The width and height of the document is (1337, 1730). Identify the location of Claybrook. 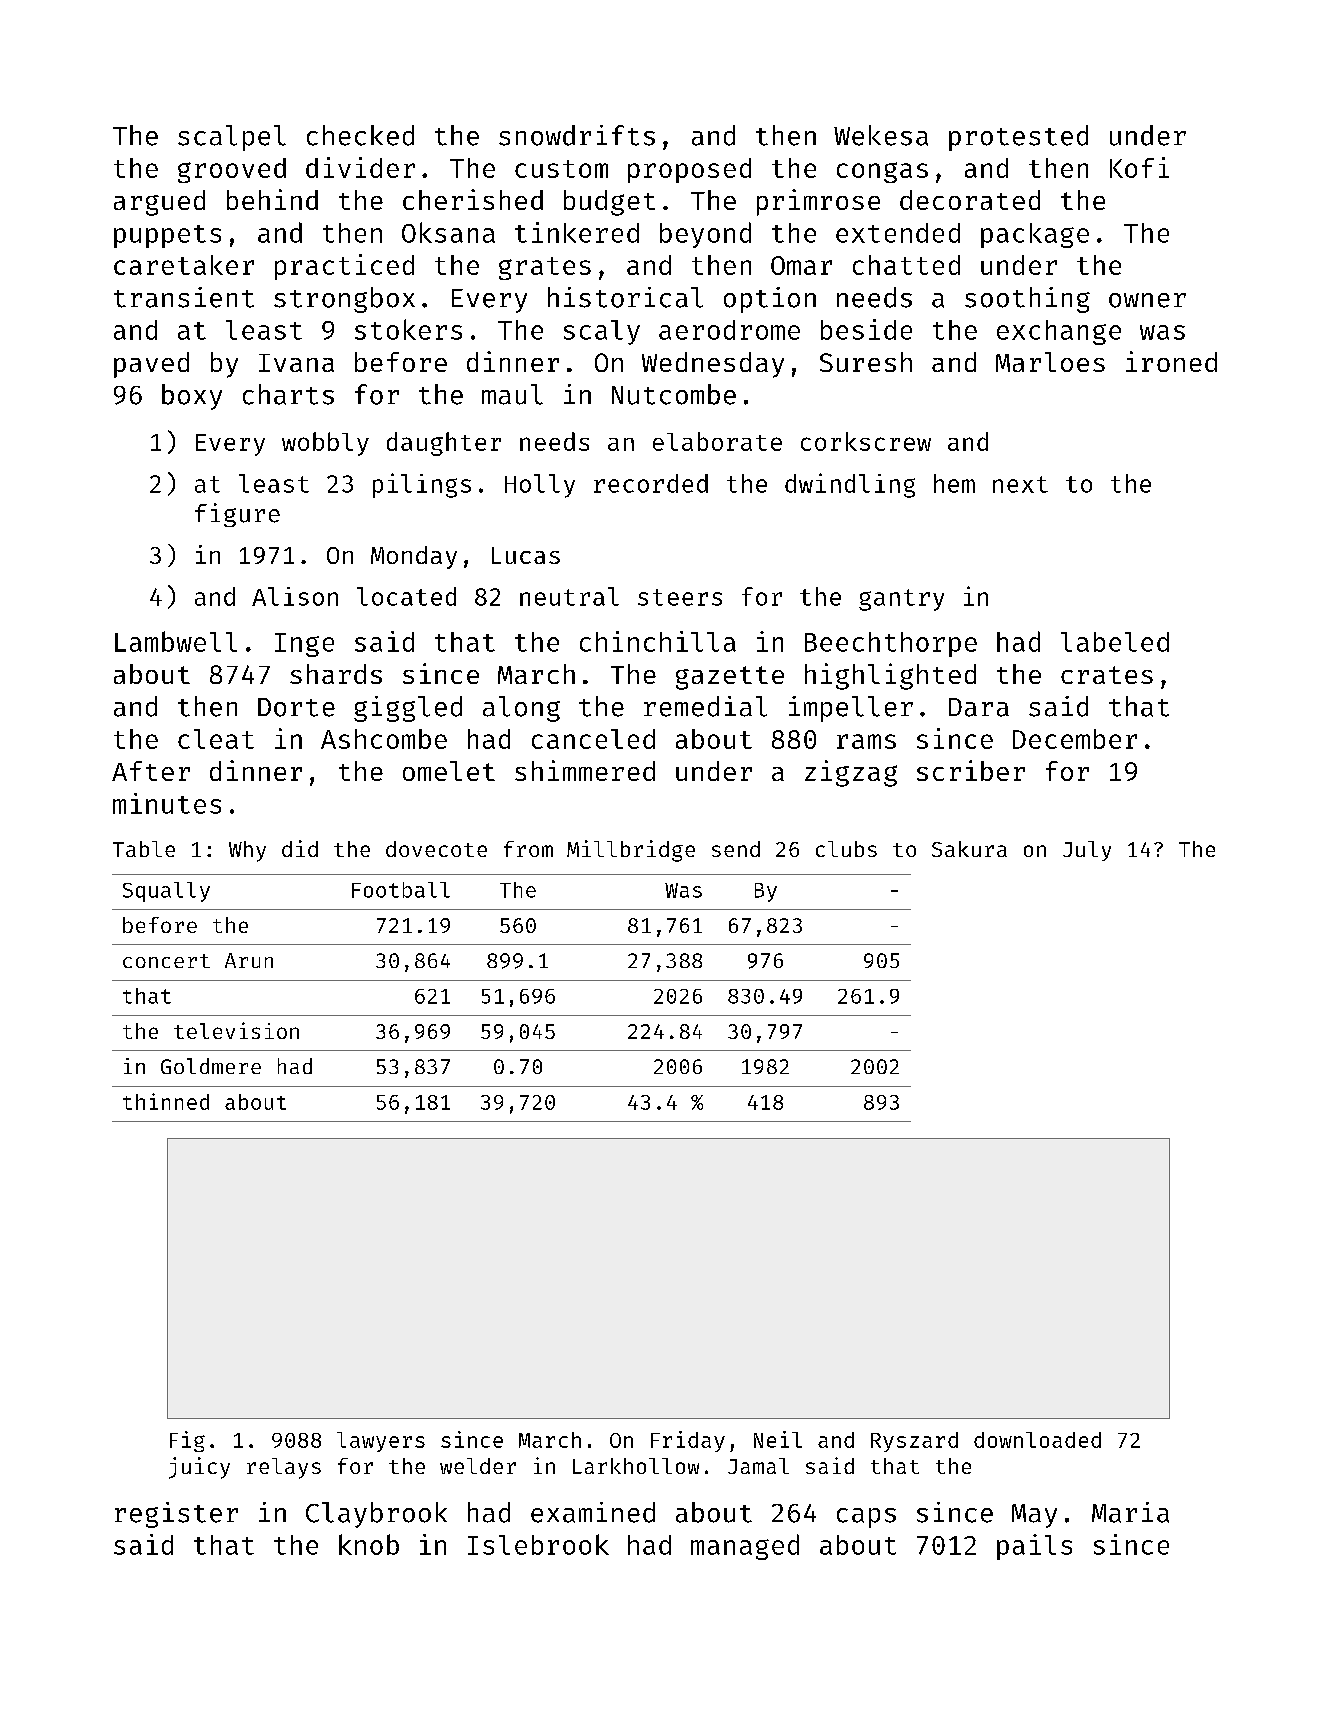
(376, 1515).
